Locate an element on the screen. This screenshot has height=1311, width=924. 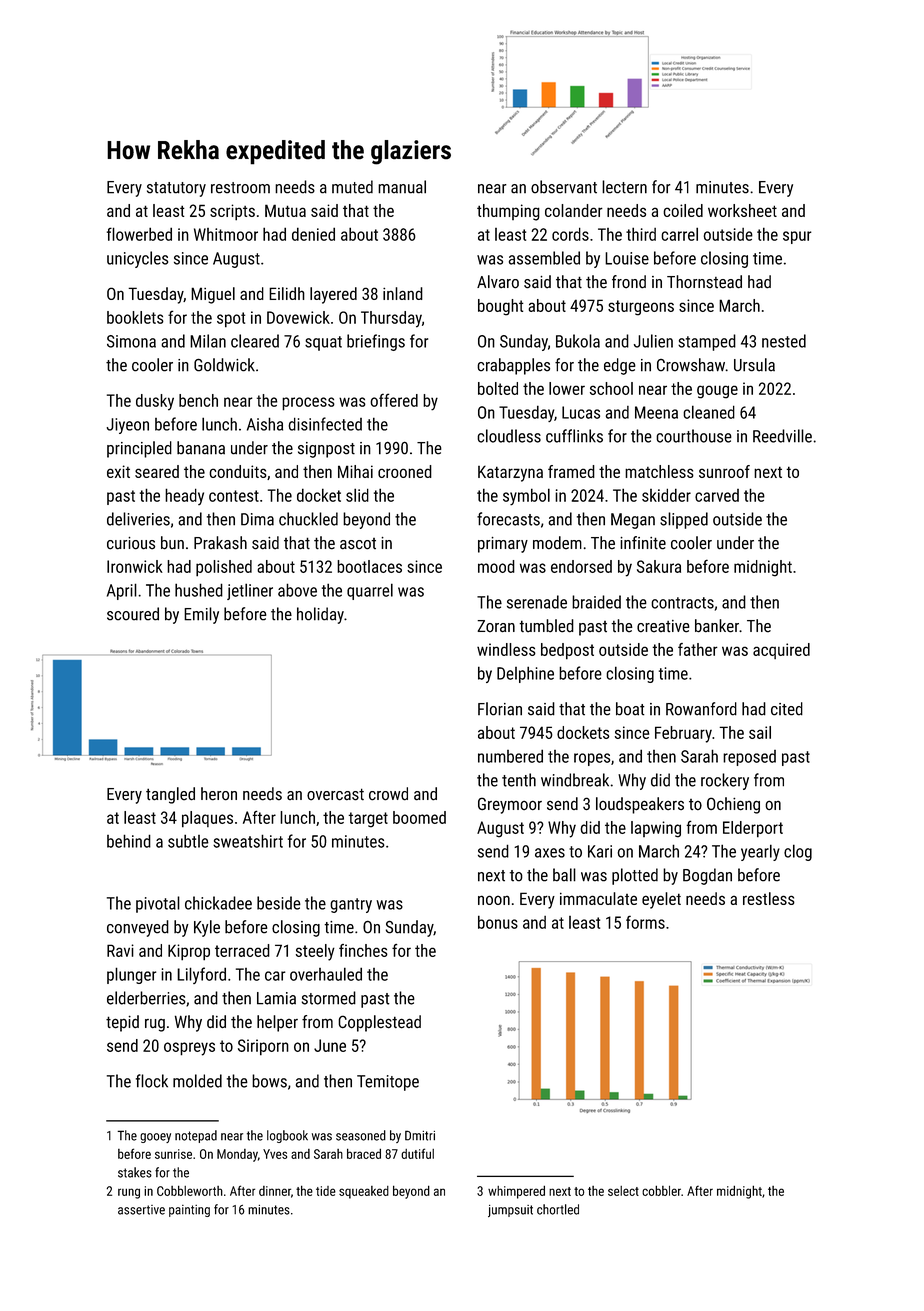
heron is located at coordinates (219, 794).
